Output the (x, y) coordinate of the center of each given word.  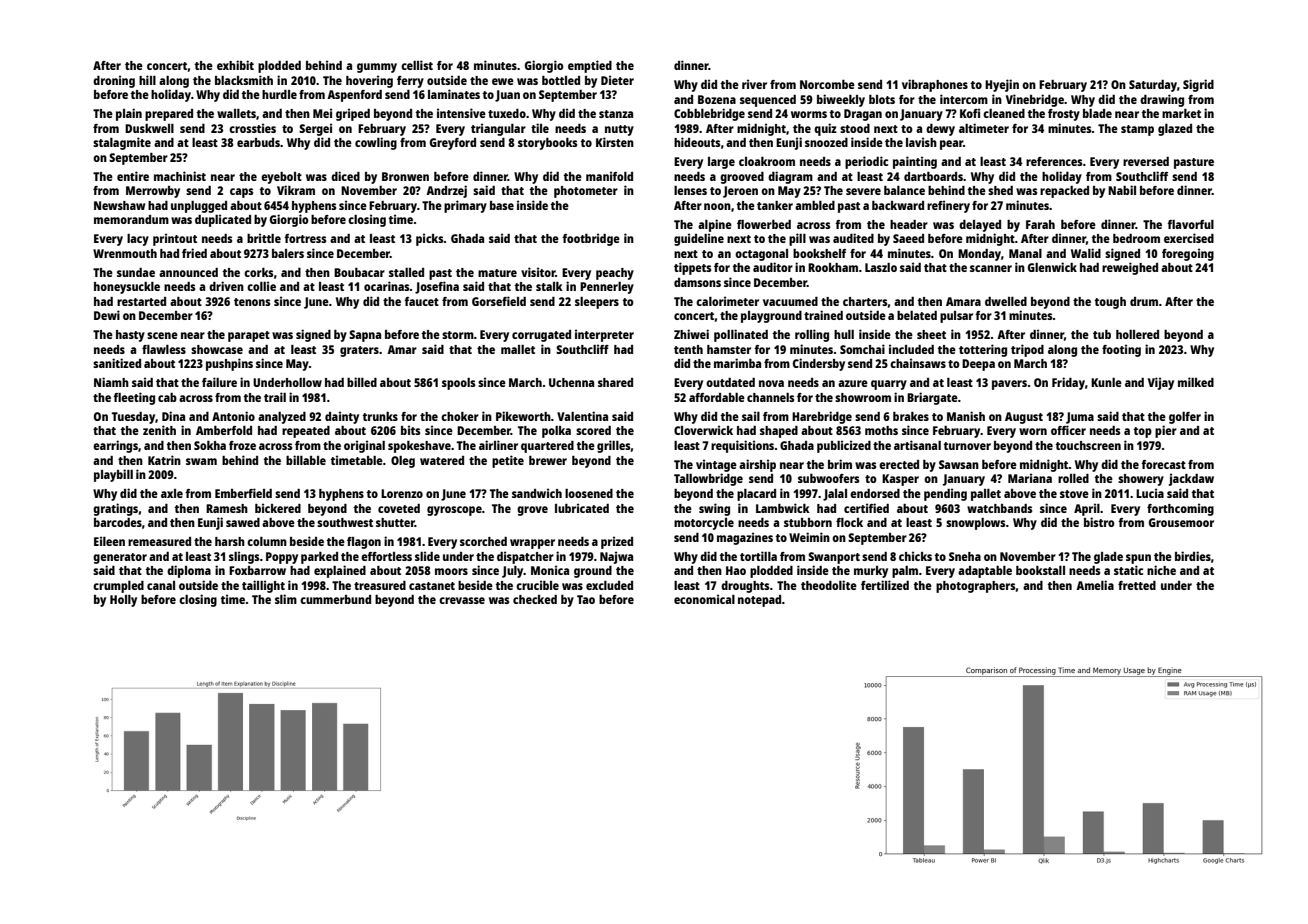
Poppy (282, 558)
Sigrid (1198, 85)
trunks (380, 416)
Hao (736, 570)
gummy (377, 68)
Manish (966, 416)
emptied (590, 66)
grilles (614, 446)
